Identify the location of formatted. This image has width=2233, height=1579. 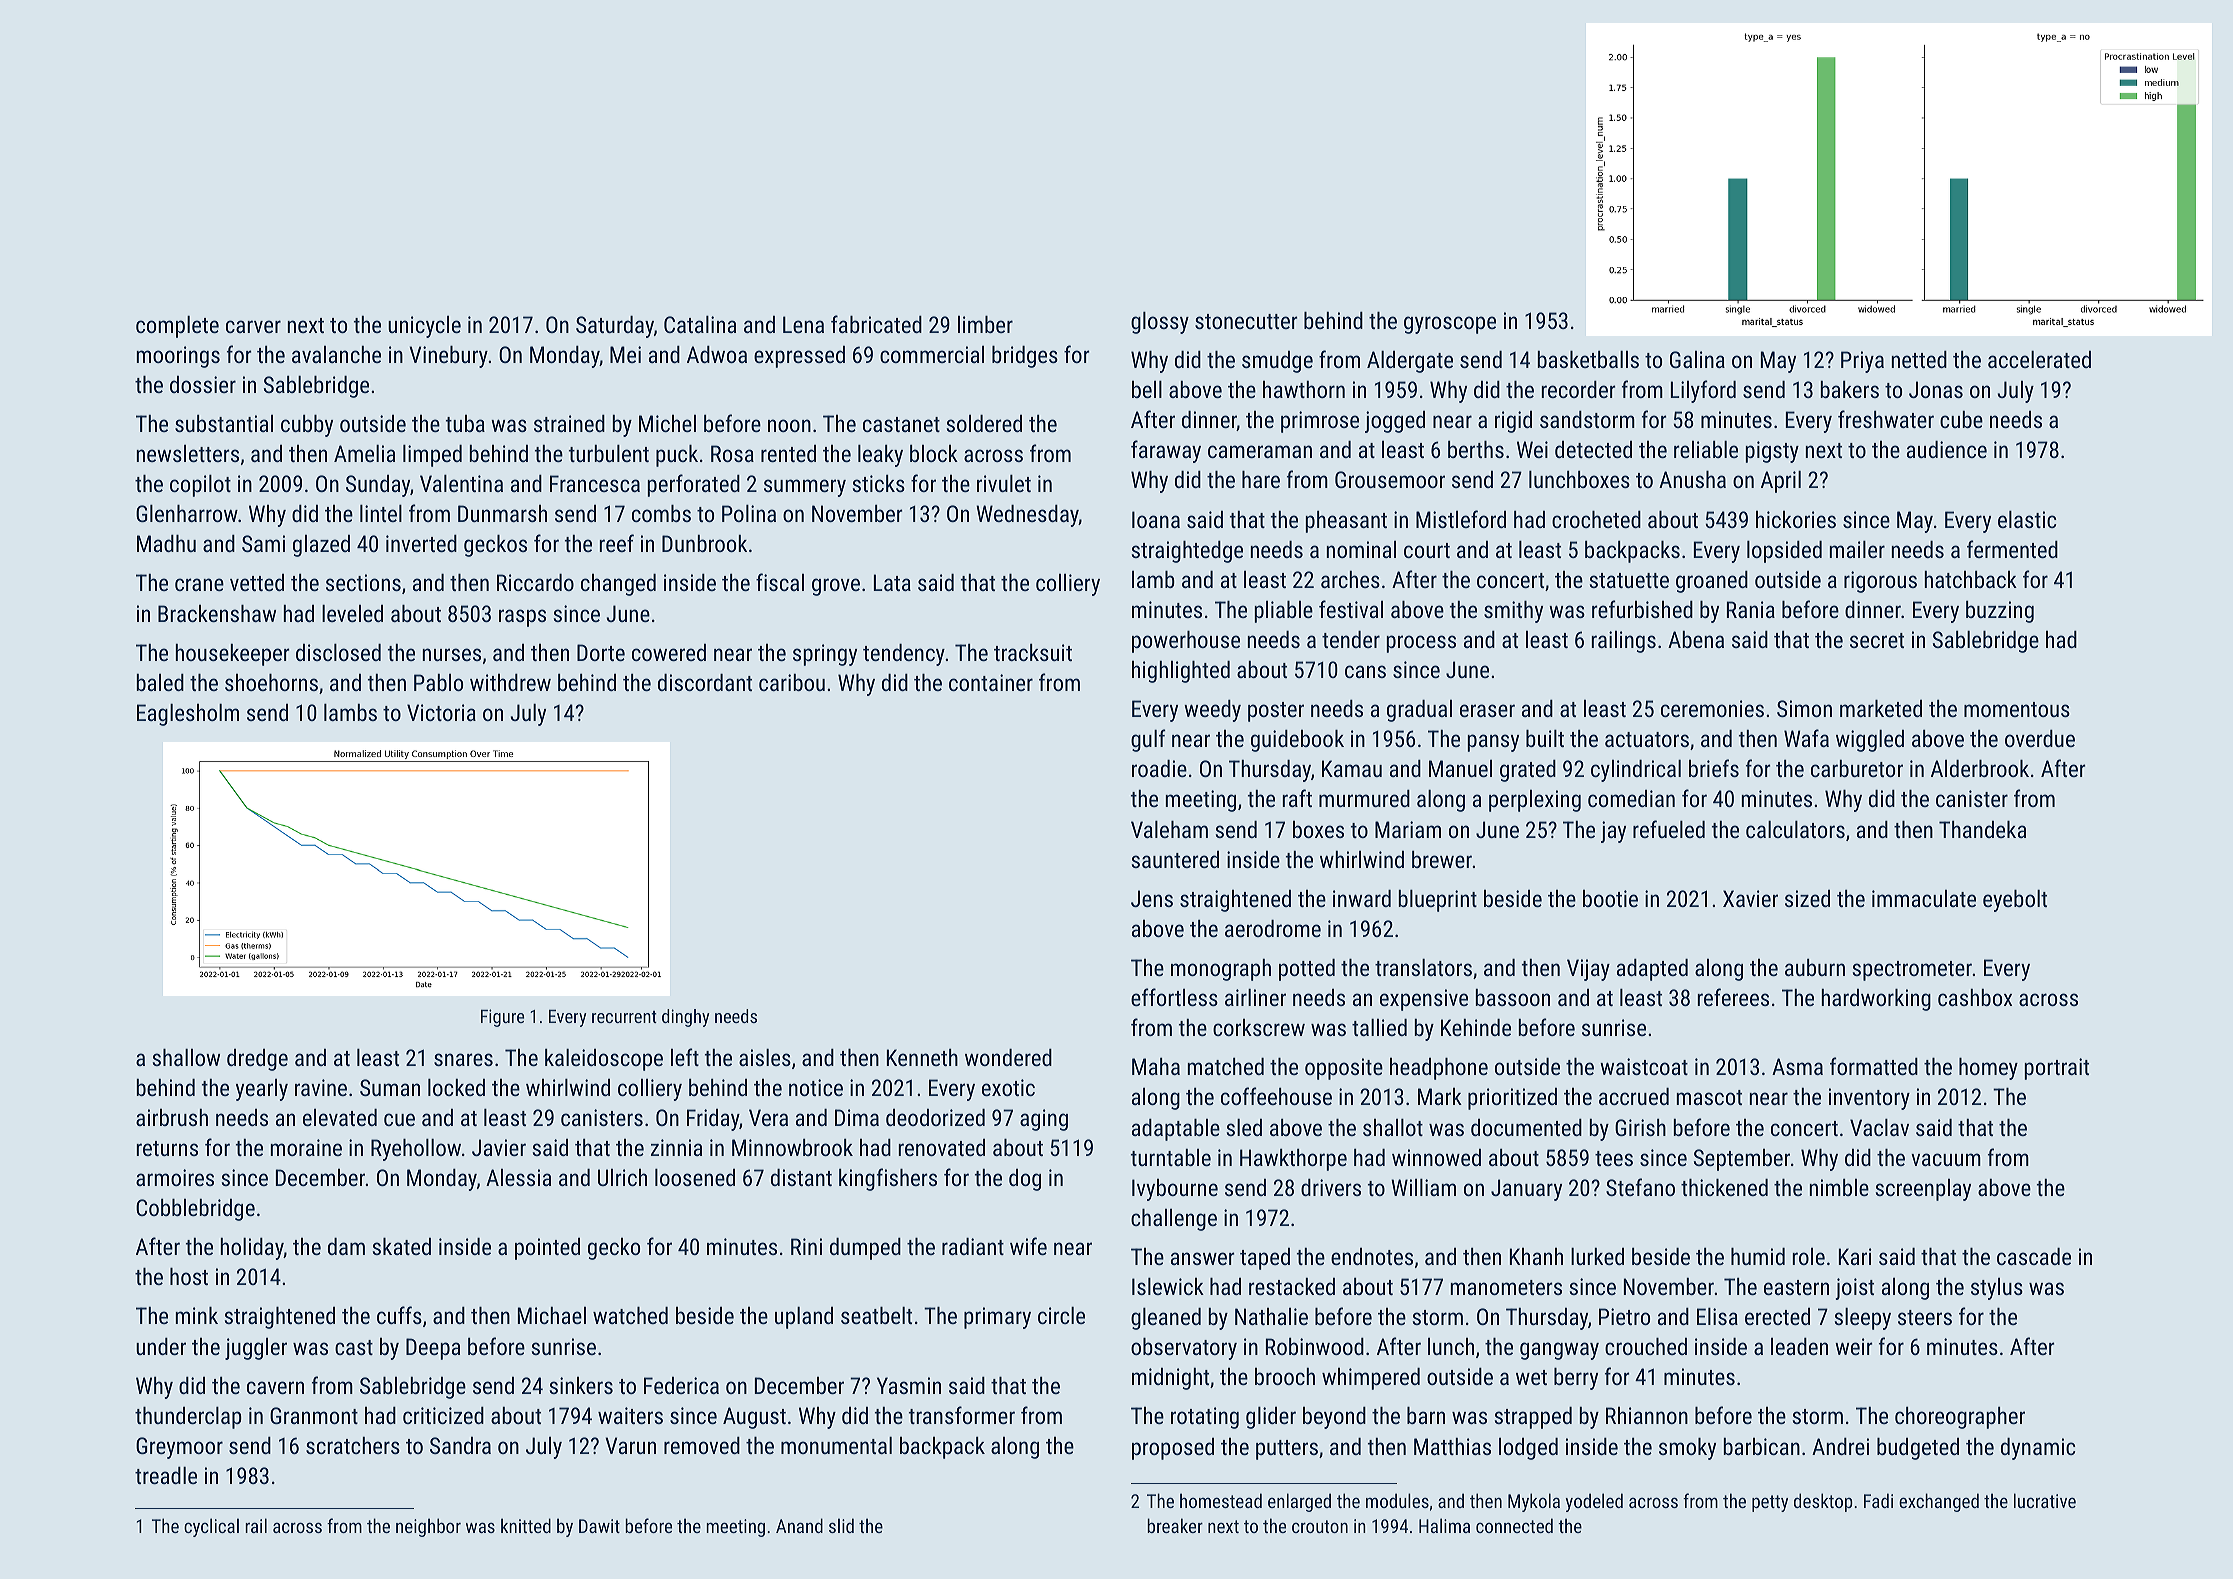
(1874, 1066).
